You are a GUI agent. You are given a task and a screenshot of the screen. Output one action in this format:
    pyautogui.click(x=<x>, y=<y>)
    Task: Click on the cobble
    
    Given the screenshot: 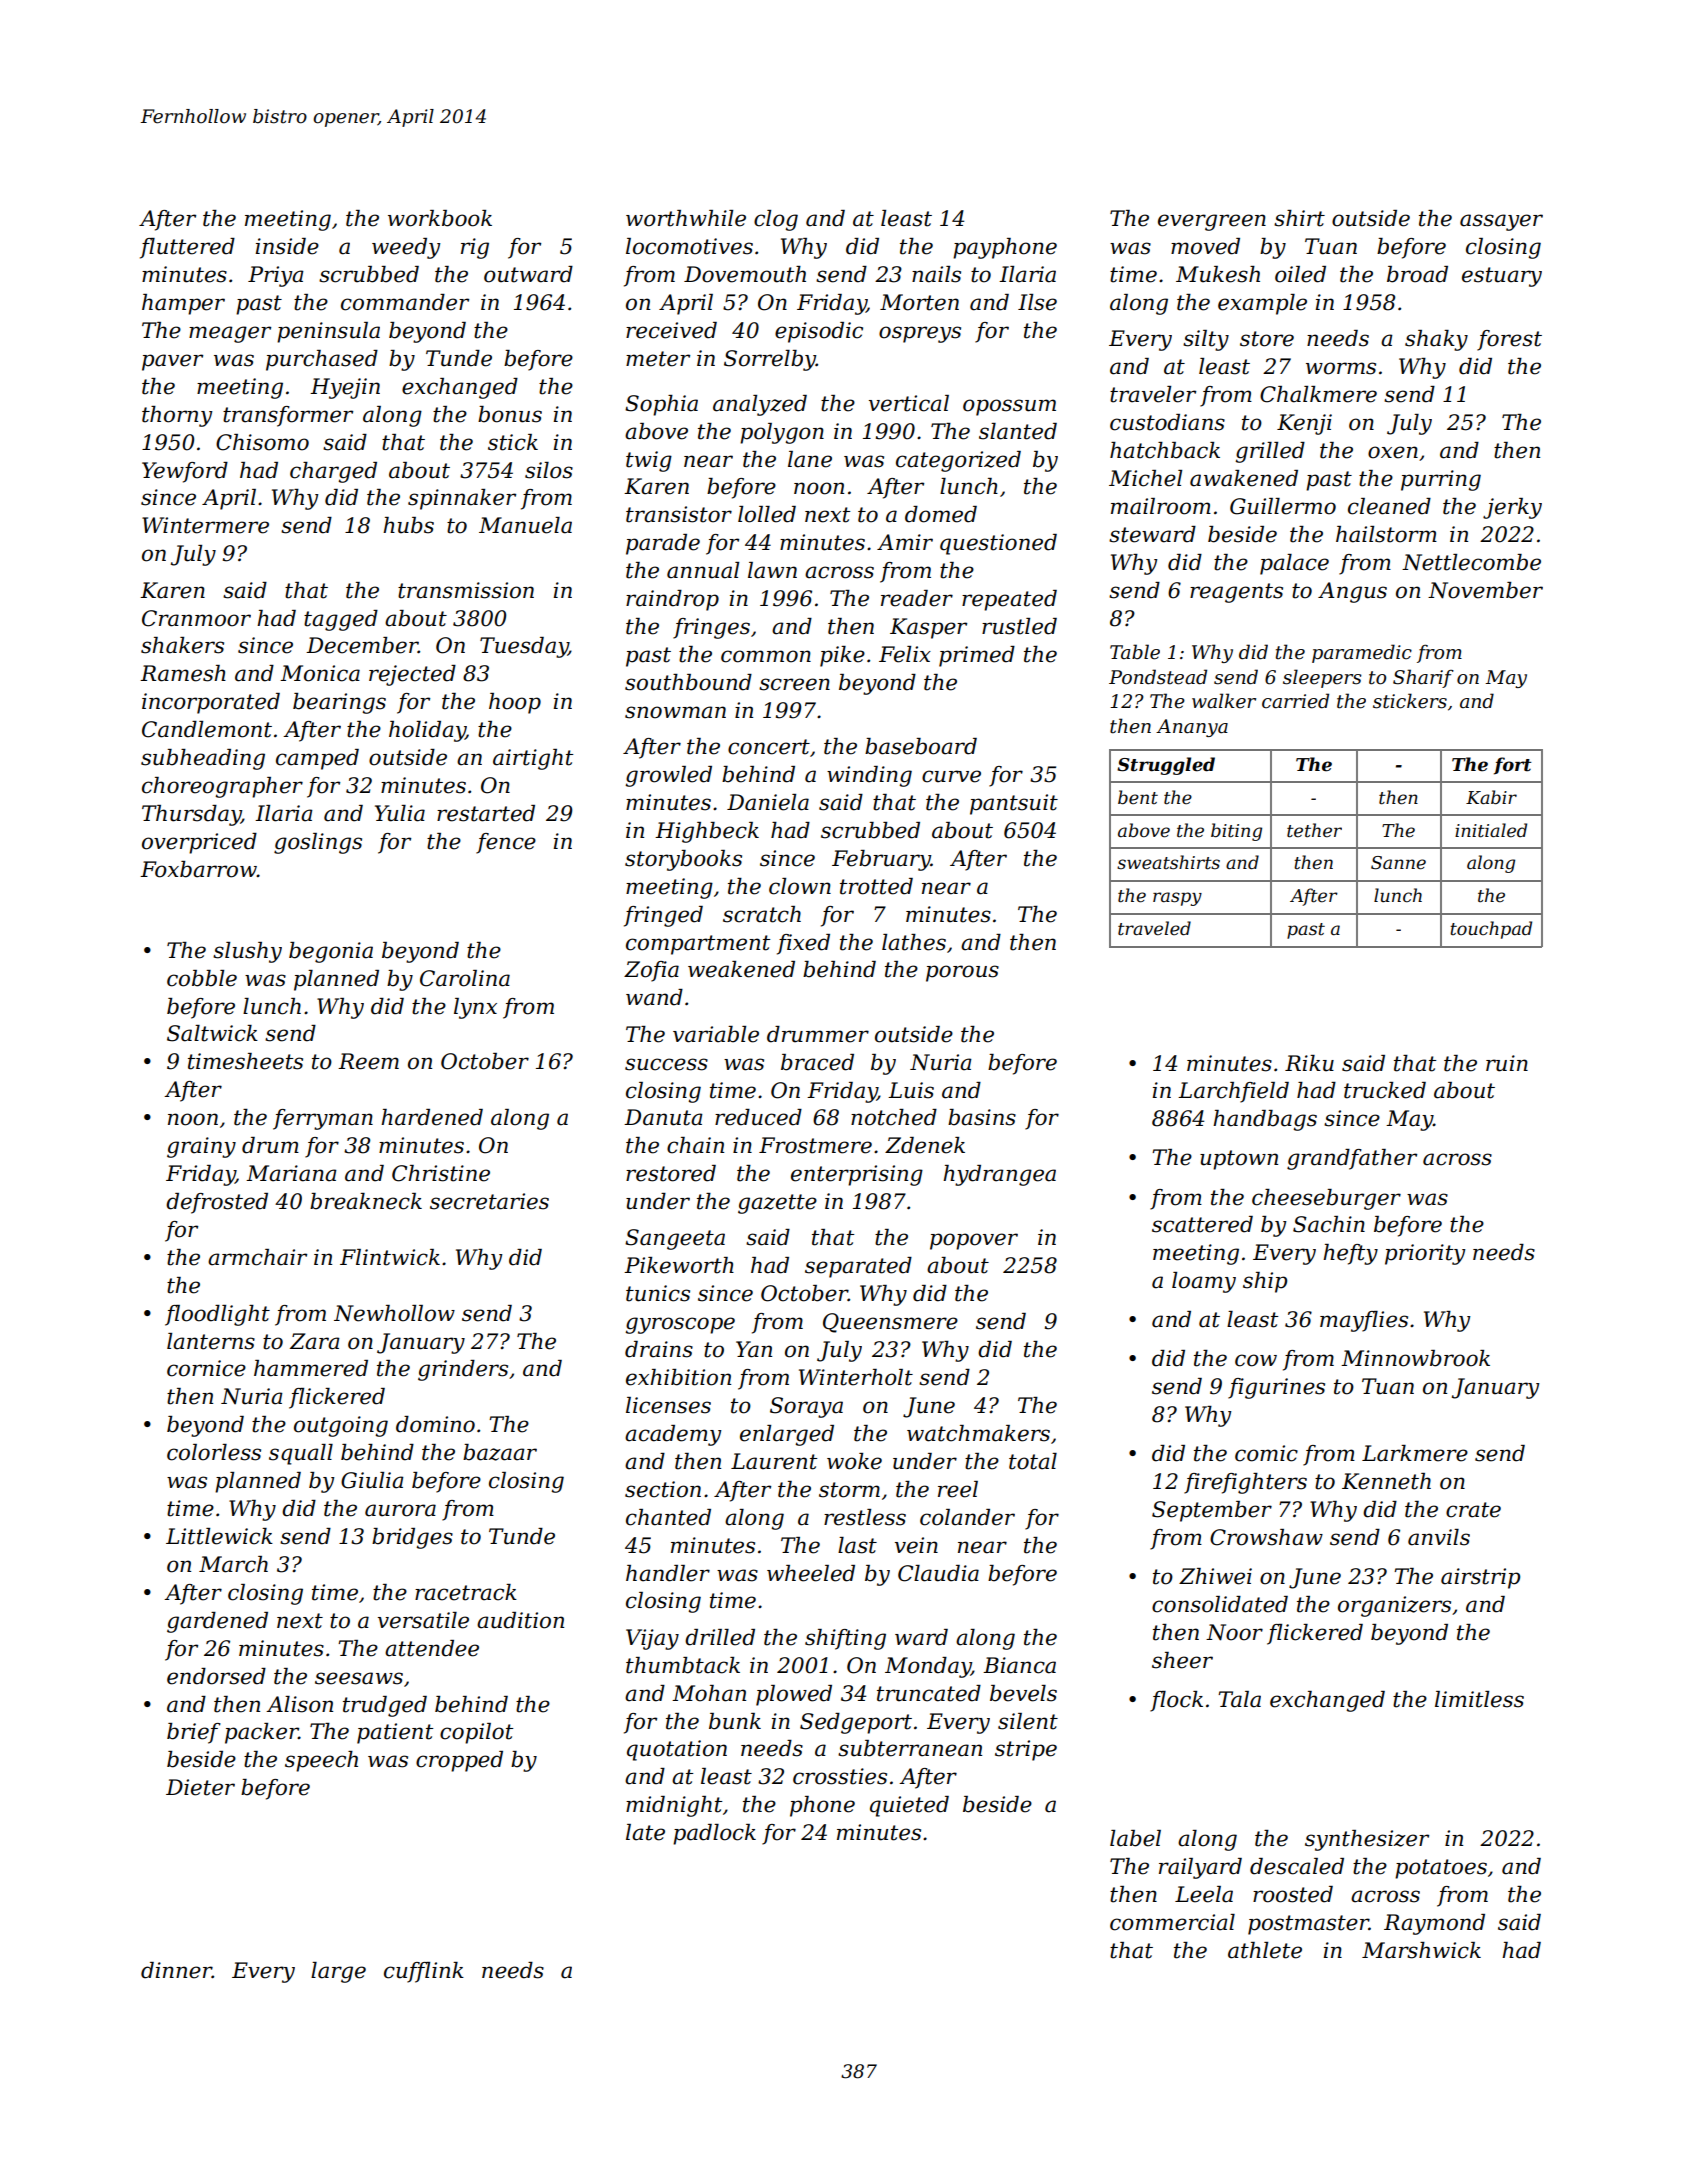 What is the action you would take?
    pyautogui.click(x=202, y=978)
